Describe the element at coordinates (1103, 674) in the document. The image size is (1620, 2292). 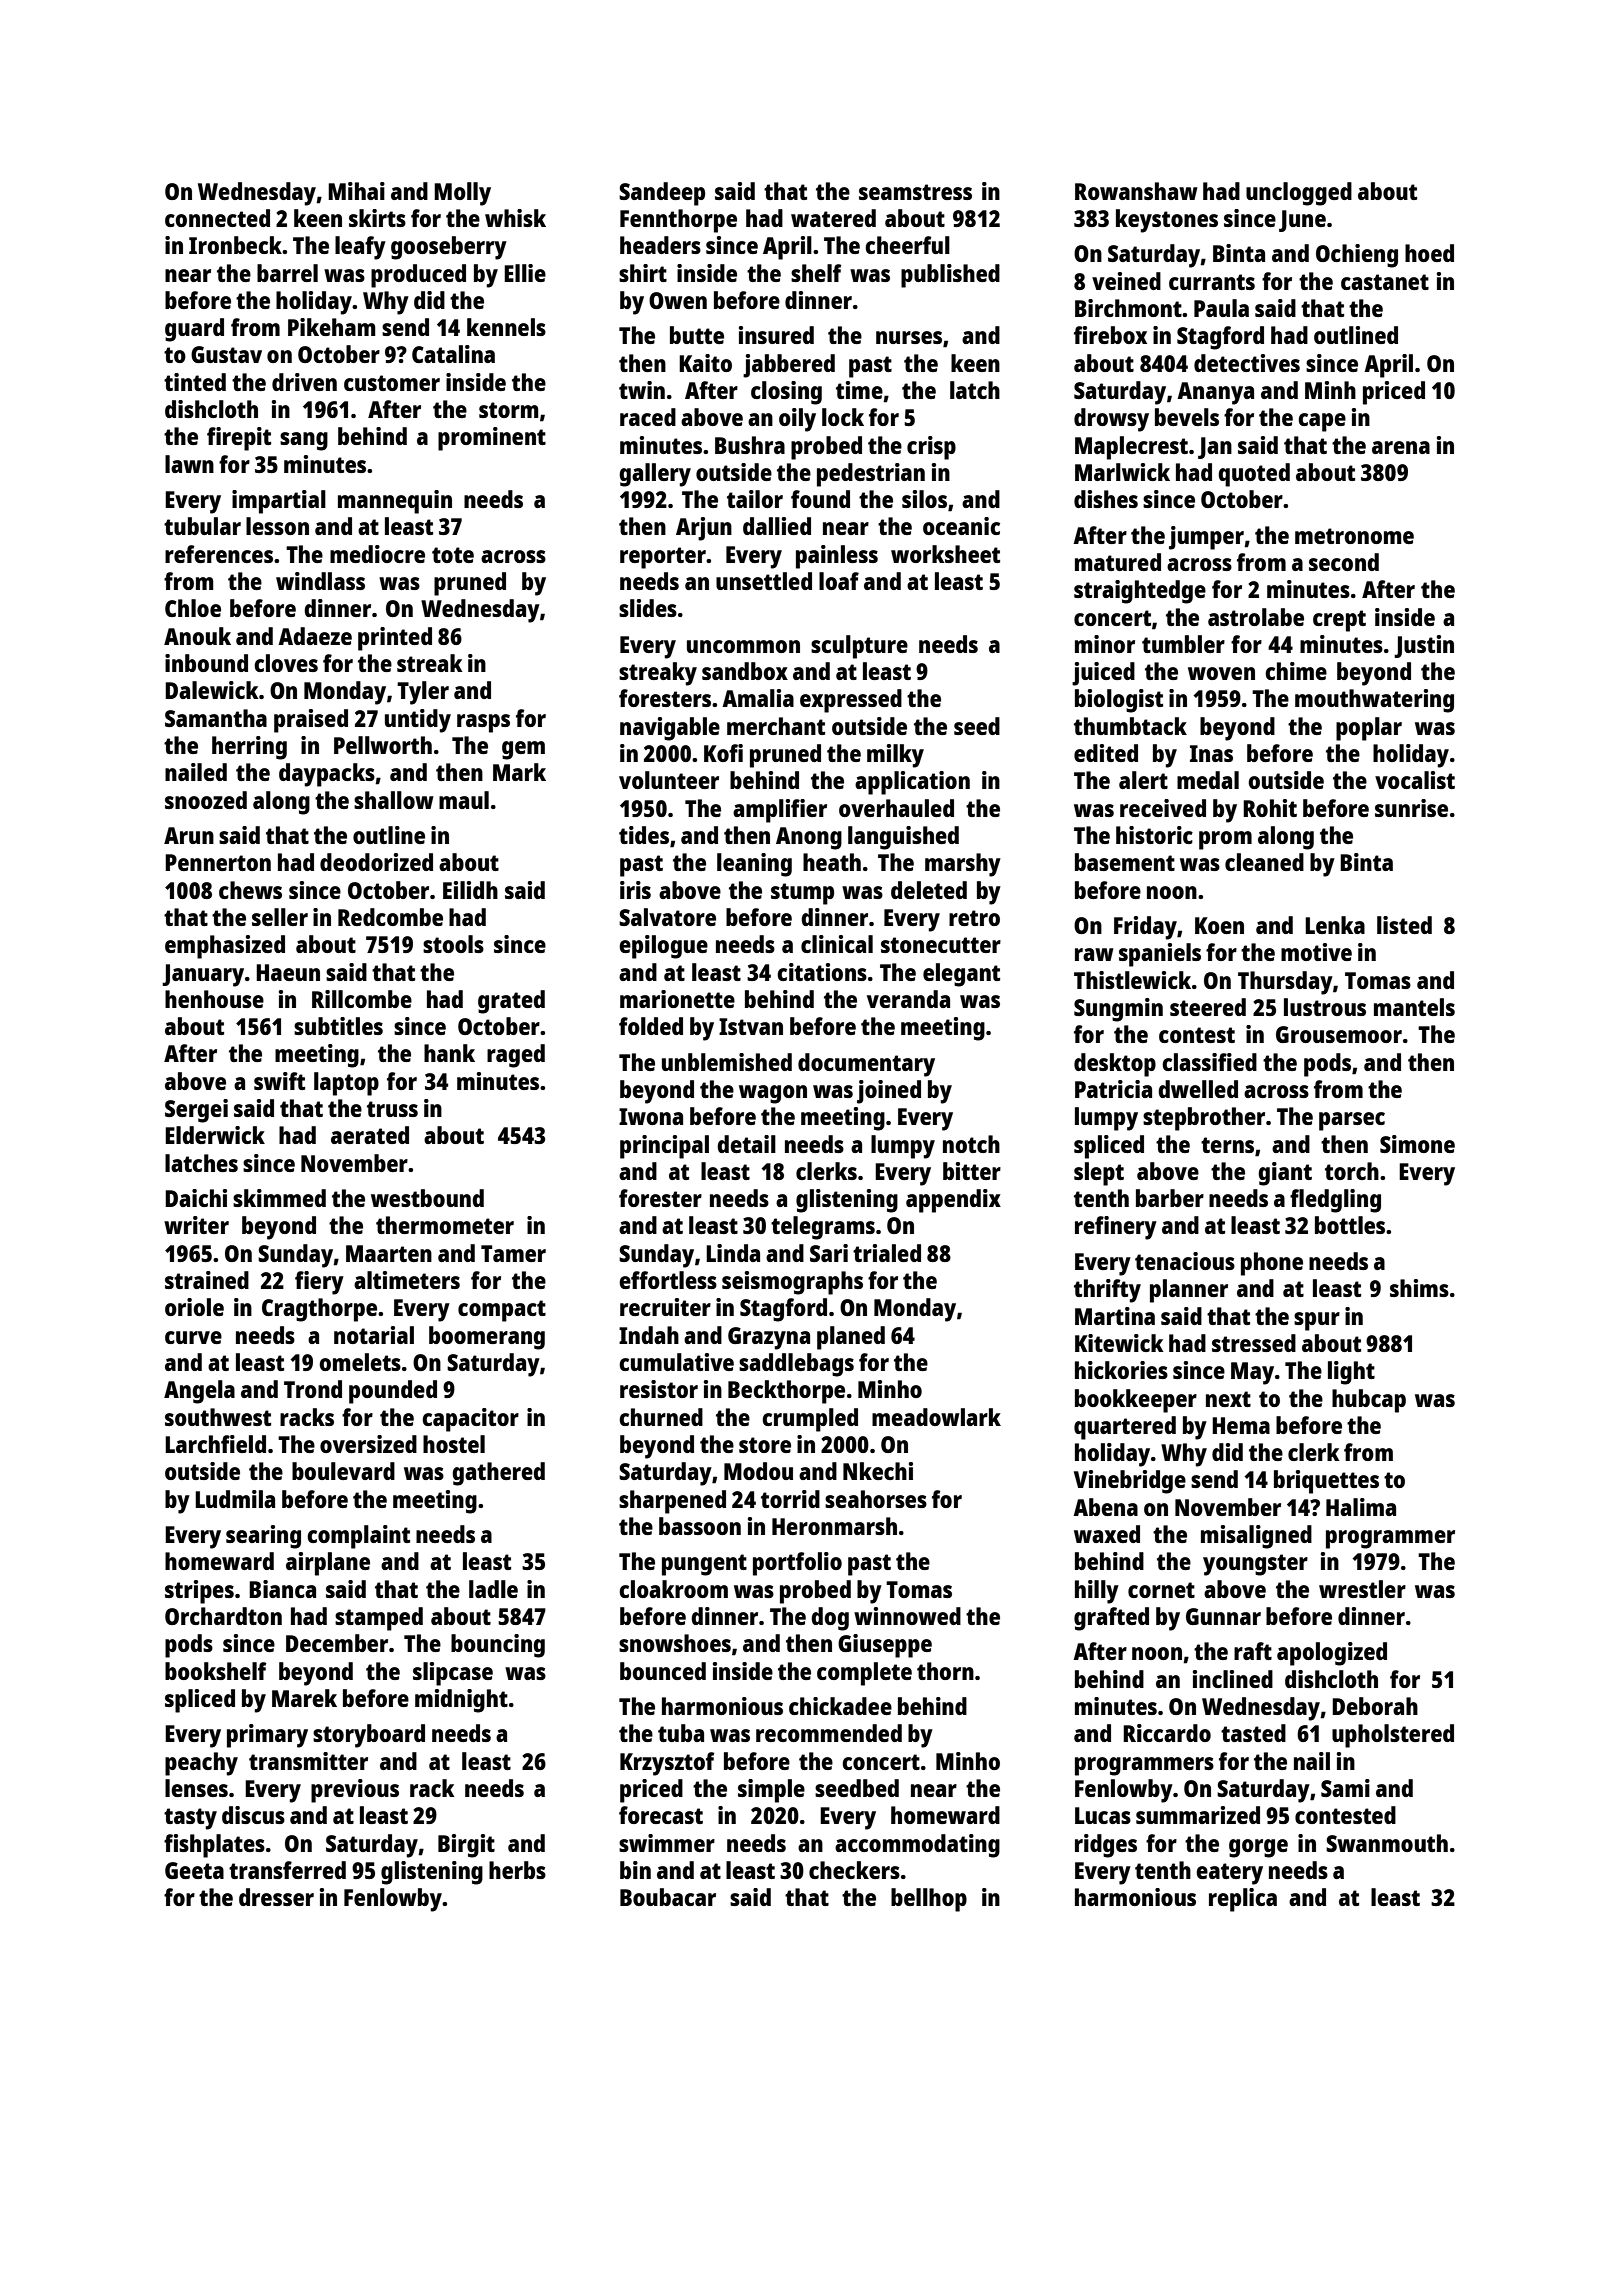
I see `juiced` at that location.
